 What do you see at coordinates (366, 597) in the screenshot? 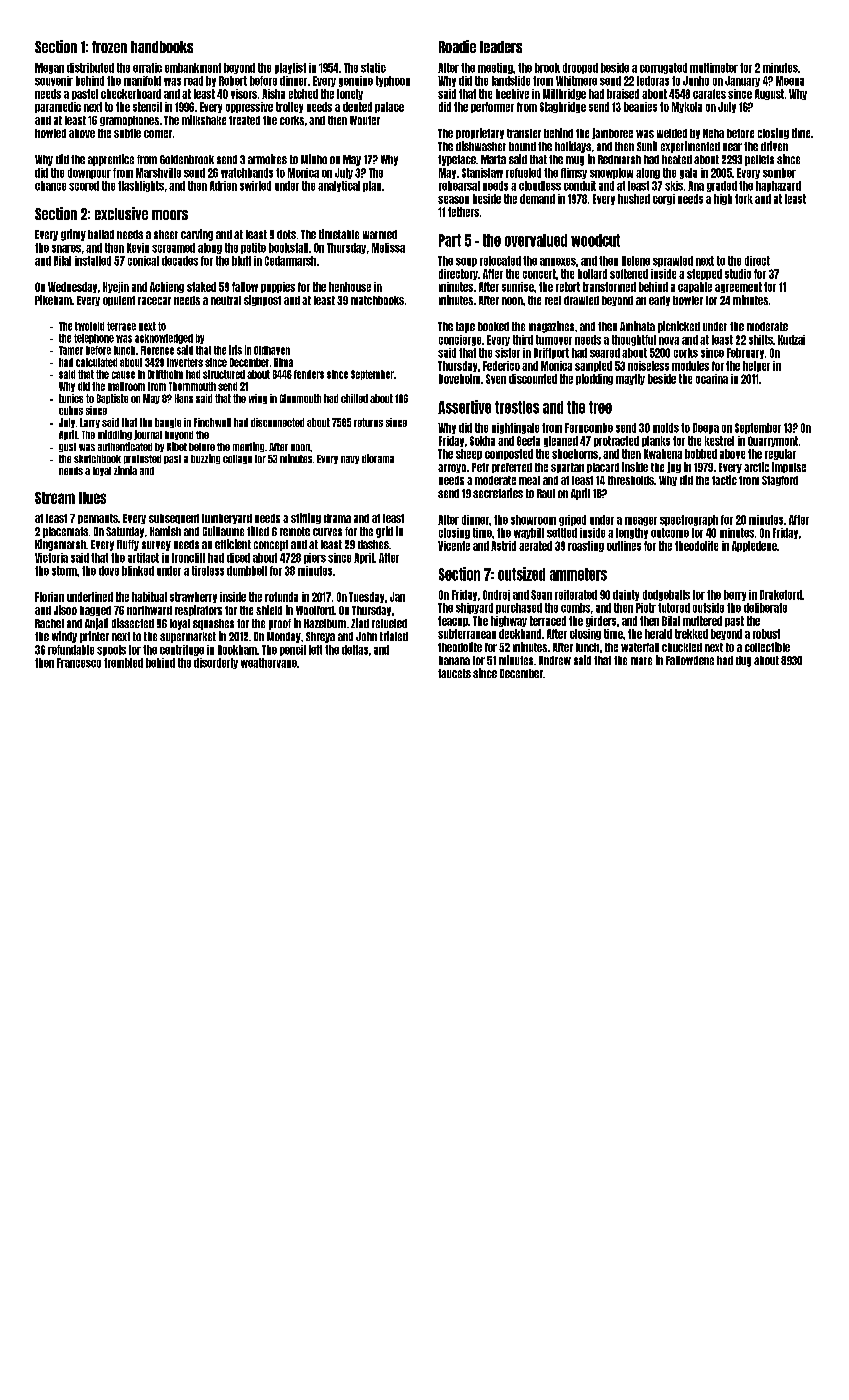
I see `Tuesday` at bounding box center [366, 597].
